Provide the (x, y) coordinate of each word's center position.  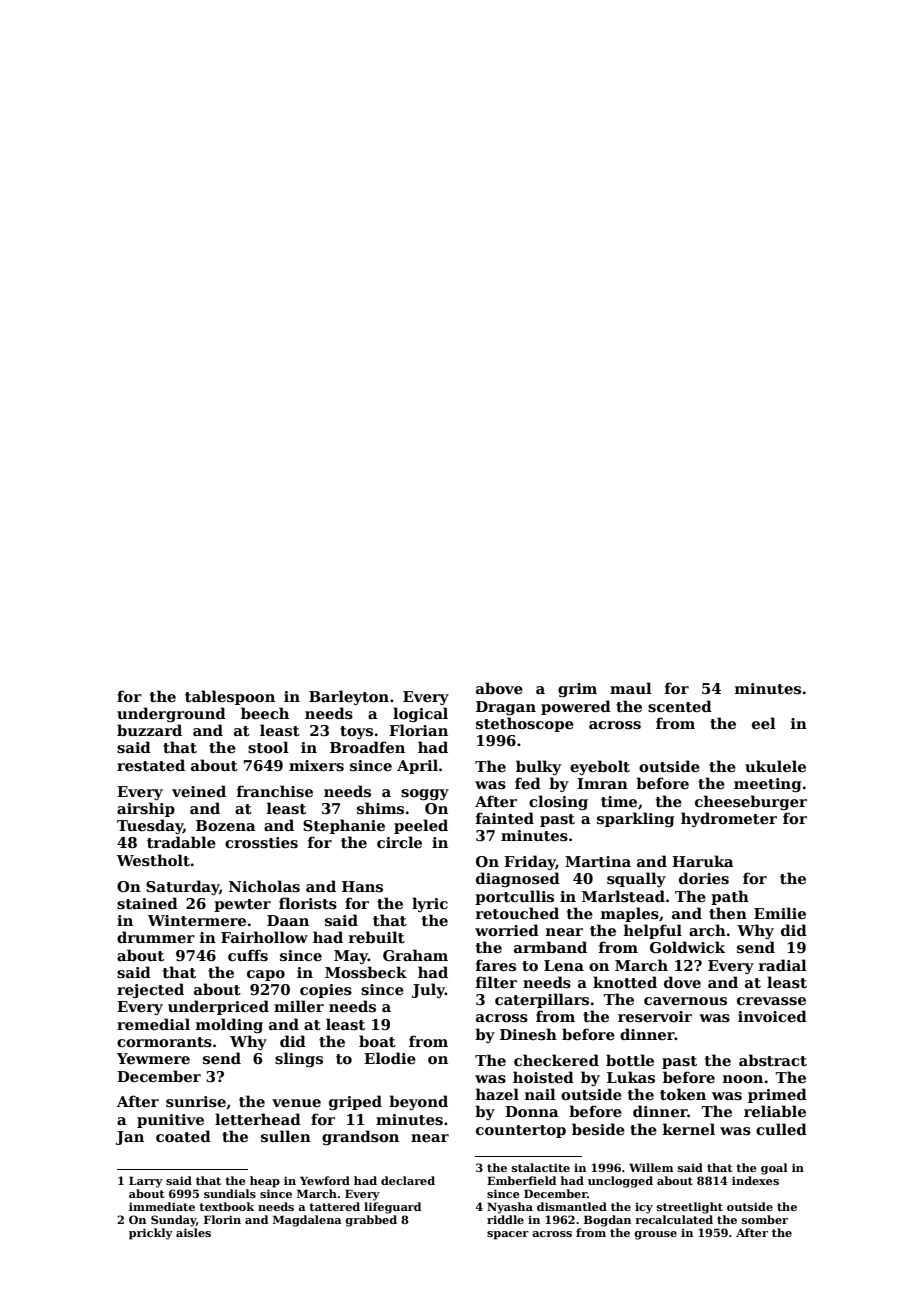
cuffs (248, 955)
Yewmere (153, 1058)
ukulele (775, 766)
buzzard (149, 730)
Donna (532, 1111)
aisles (193, 1232)
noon (743, 1079)
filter (496, 982)
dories (704, 878)
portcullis (514, 897)
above (499, 688)
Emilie (780, 913)
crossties (261, 843)
